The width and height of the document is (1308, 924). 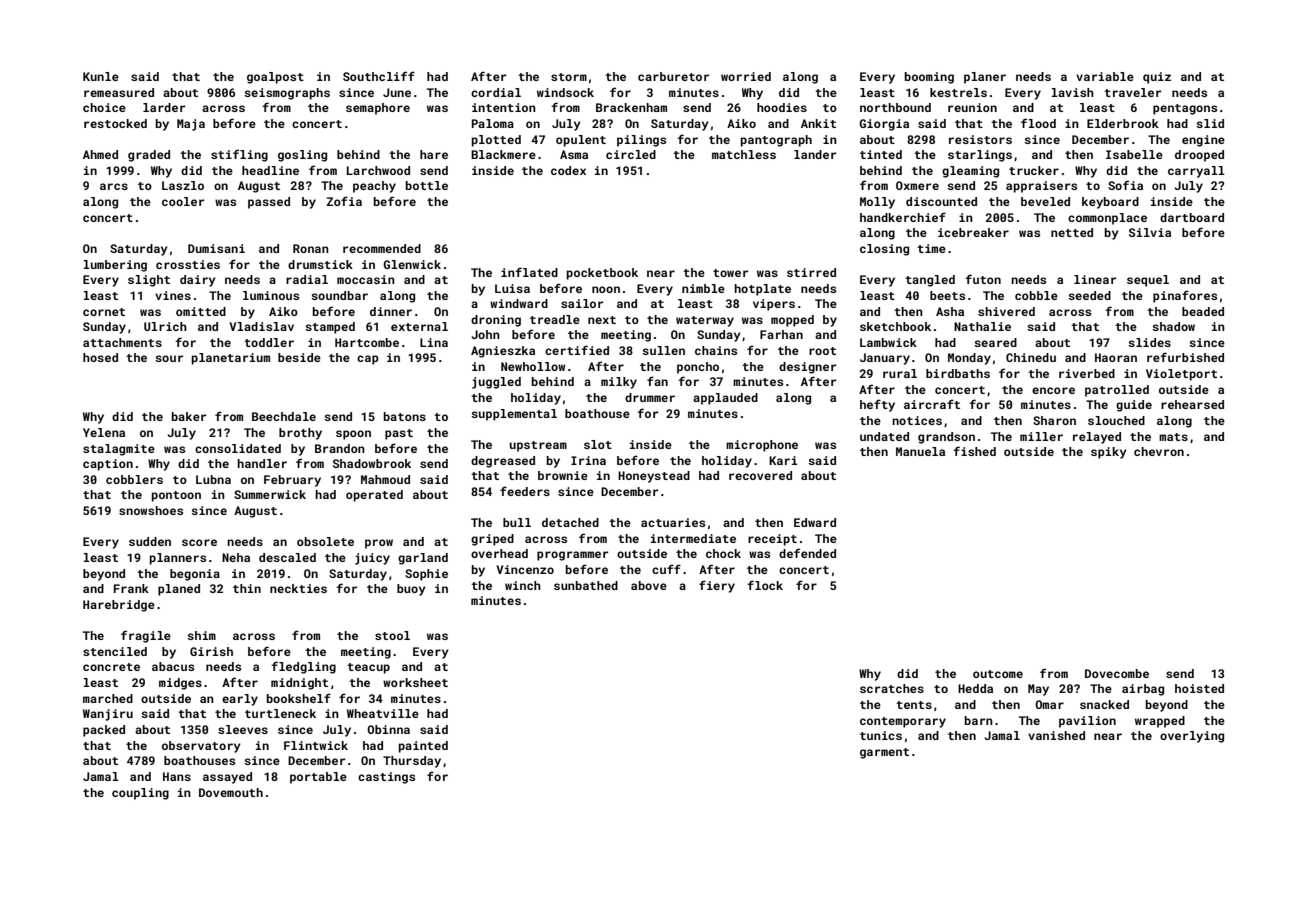 What do you see at coordinates (415, 682) in the document?
I see `worksheet` at bounding box center [415, 682].
